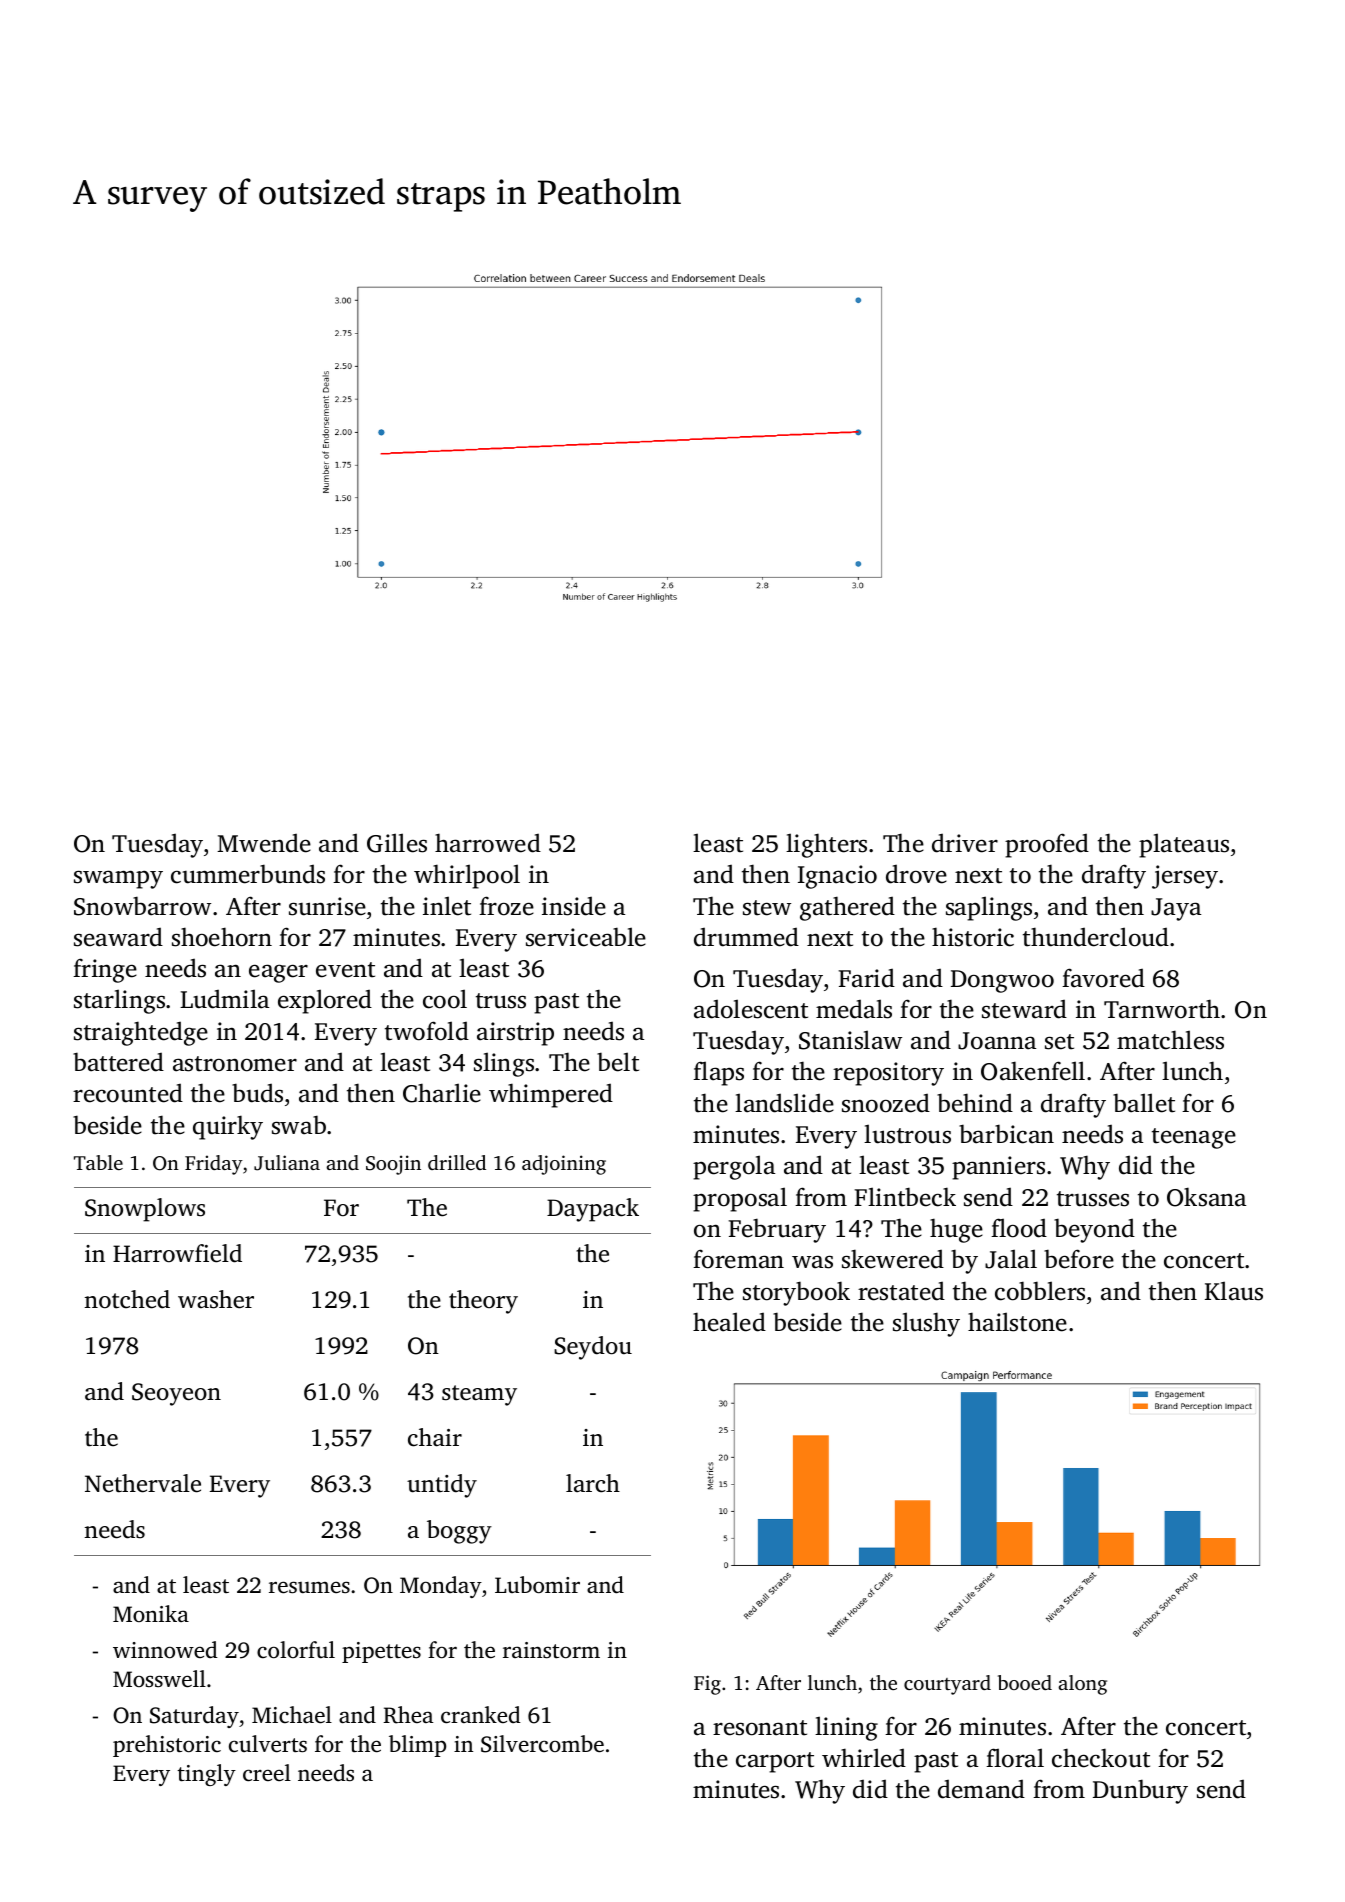  Describe the element at coordinates (515, 1034) in the screenshot. I see `airstrip` at that location.
